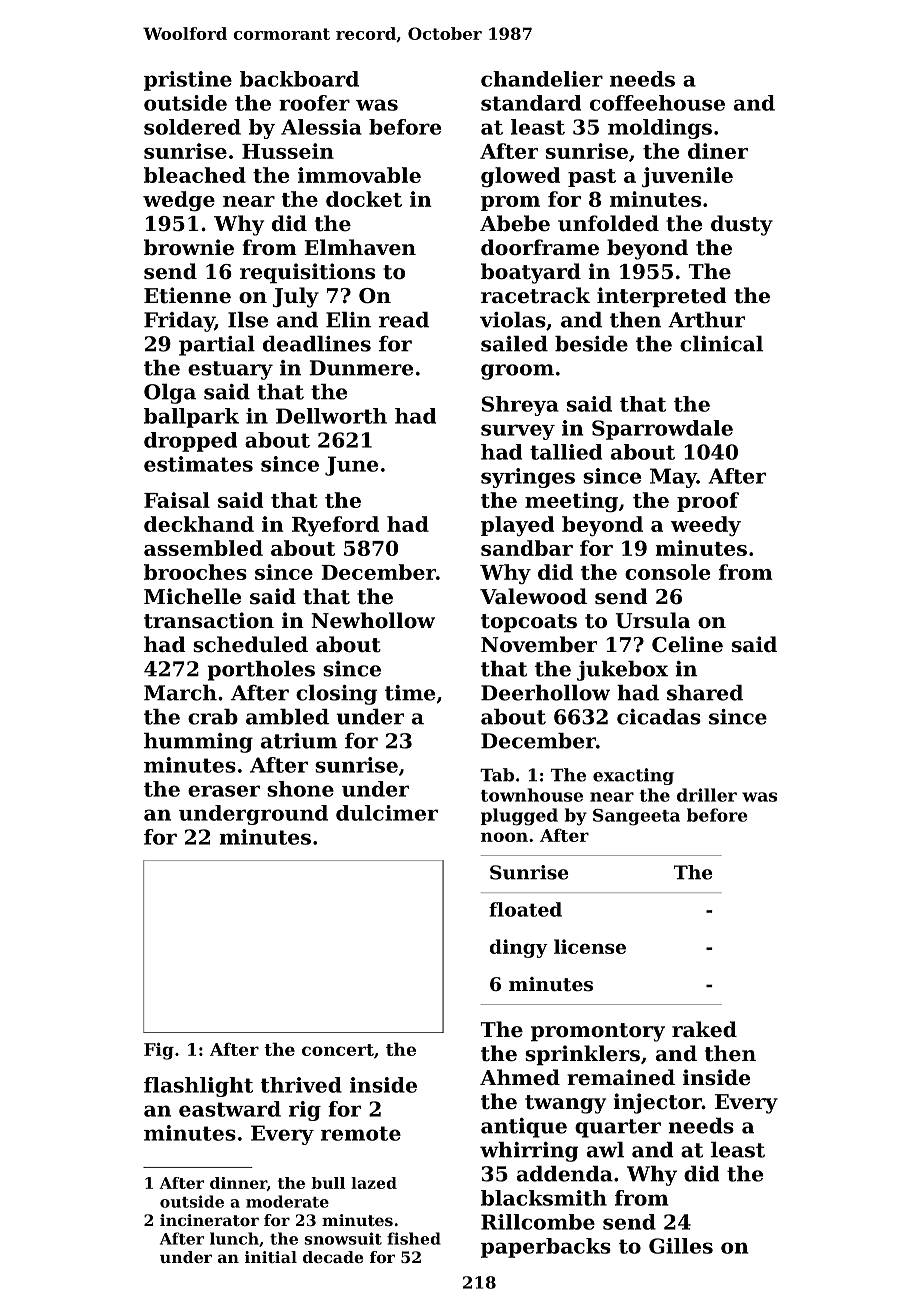  What do you see at coordinates (410, 693) in the screenshot?
I see `time` at bounding box center [410, 693].
